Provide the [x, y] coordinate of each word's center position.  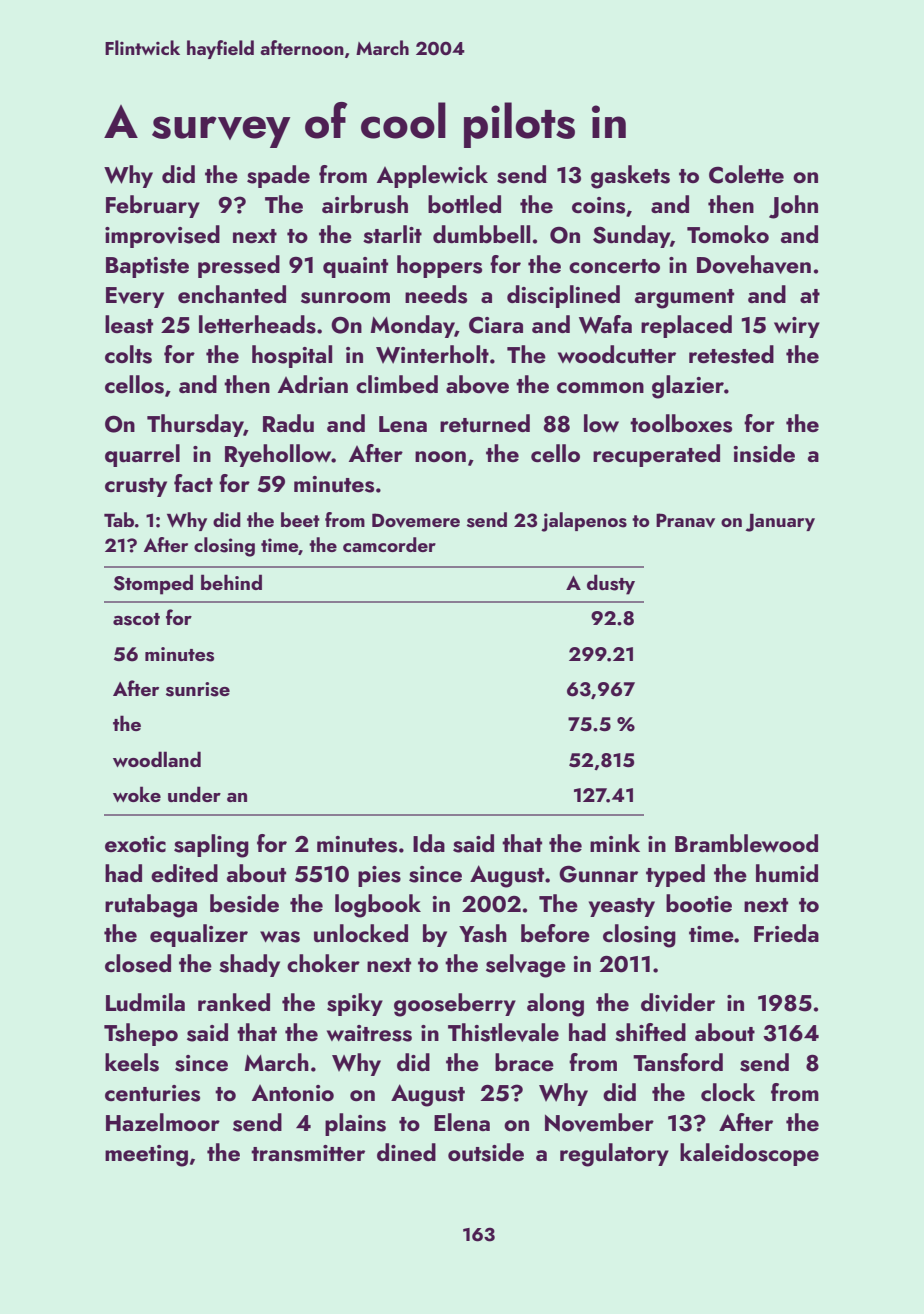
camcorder [389, 544]
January [780, 523]
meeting [146, 1156]
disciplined [563, 296]
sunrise [198, 689]
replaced [686, 326]
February [153, 206]
